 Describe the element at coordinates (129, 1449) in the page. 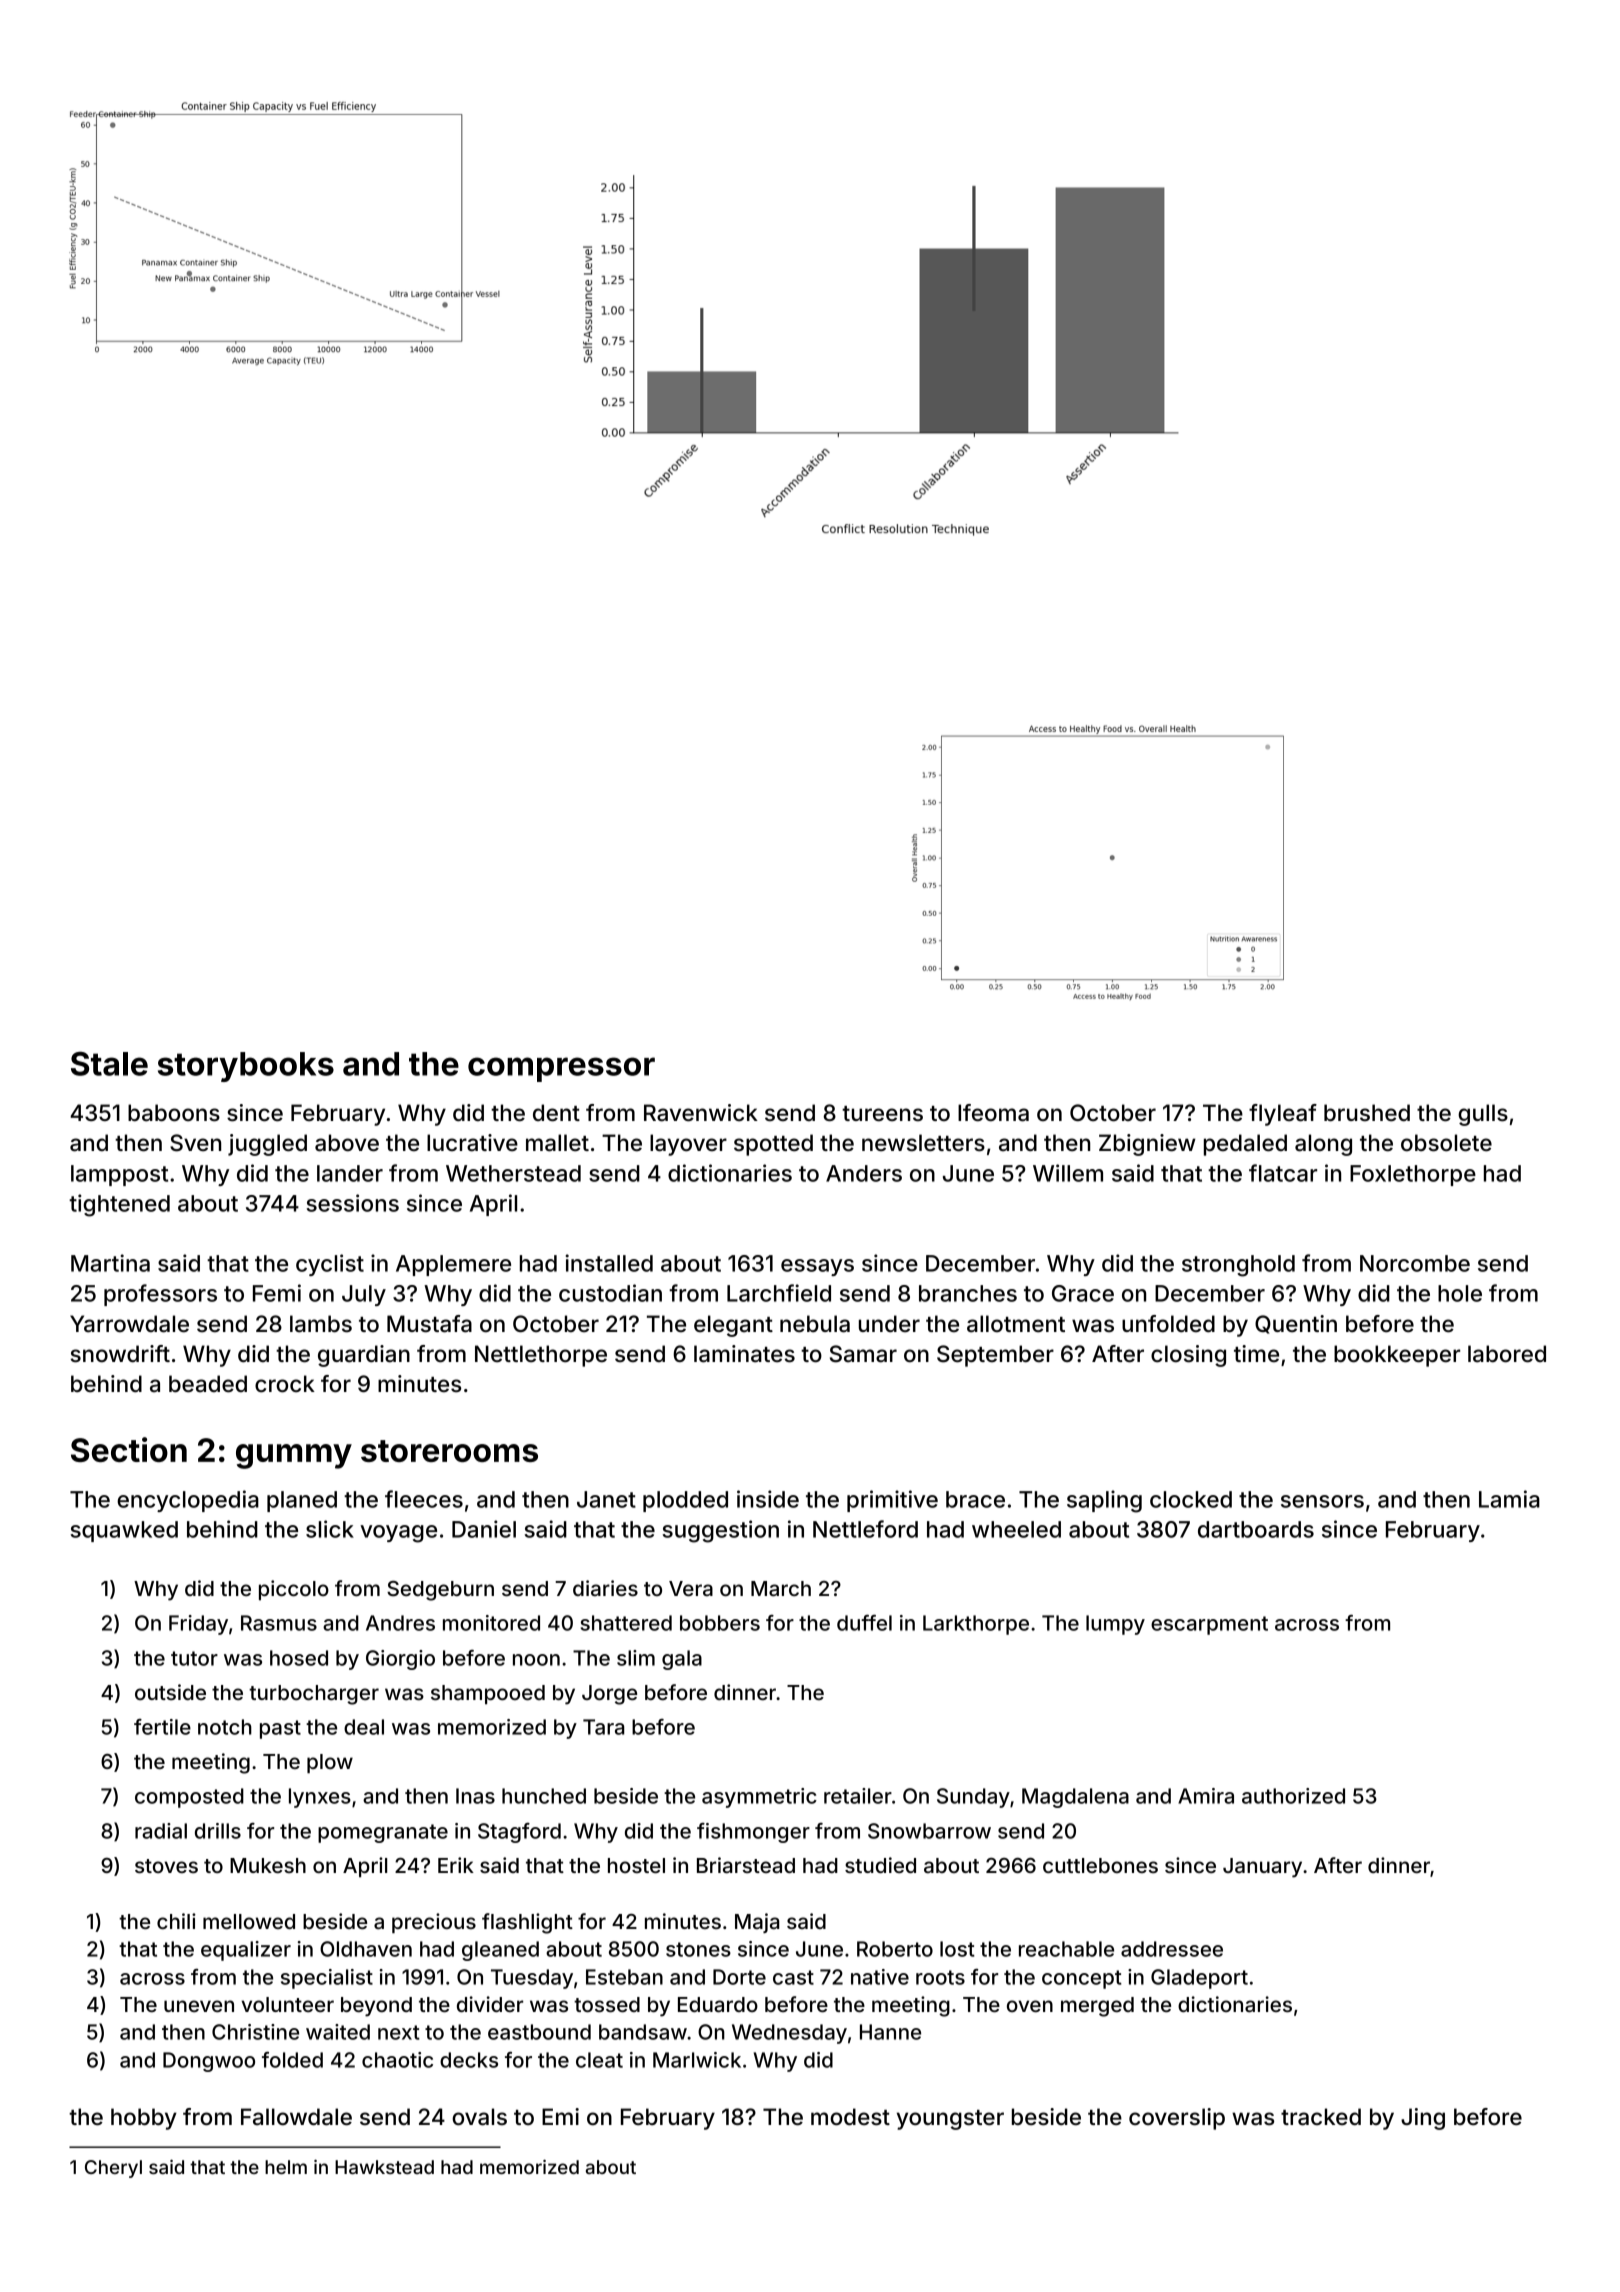

I see `Section` at that location.
